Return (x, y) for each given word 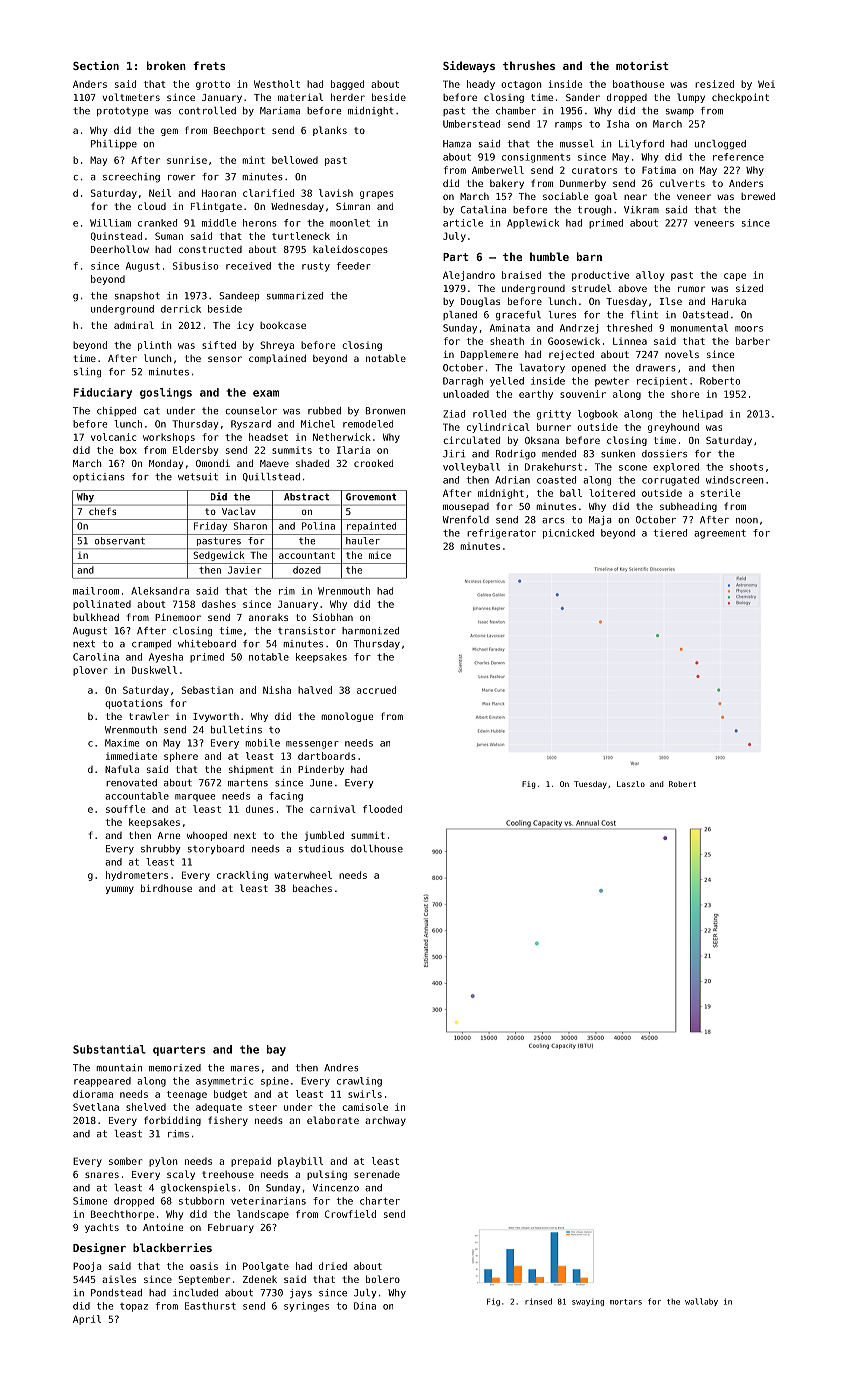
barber (753, 341)
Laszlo (631, 784)
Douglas (480, 302)
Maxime (122, 743)
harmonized (370, 631)
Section (96, 65)
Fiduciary (102, 393)
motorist (642, 65)
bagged (347, 85)
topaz (134, 1307)
